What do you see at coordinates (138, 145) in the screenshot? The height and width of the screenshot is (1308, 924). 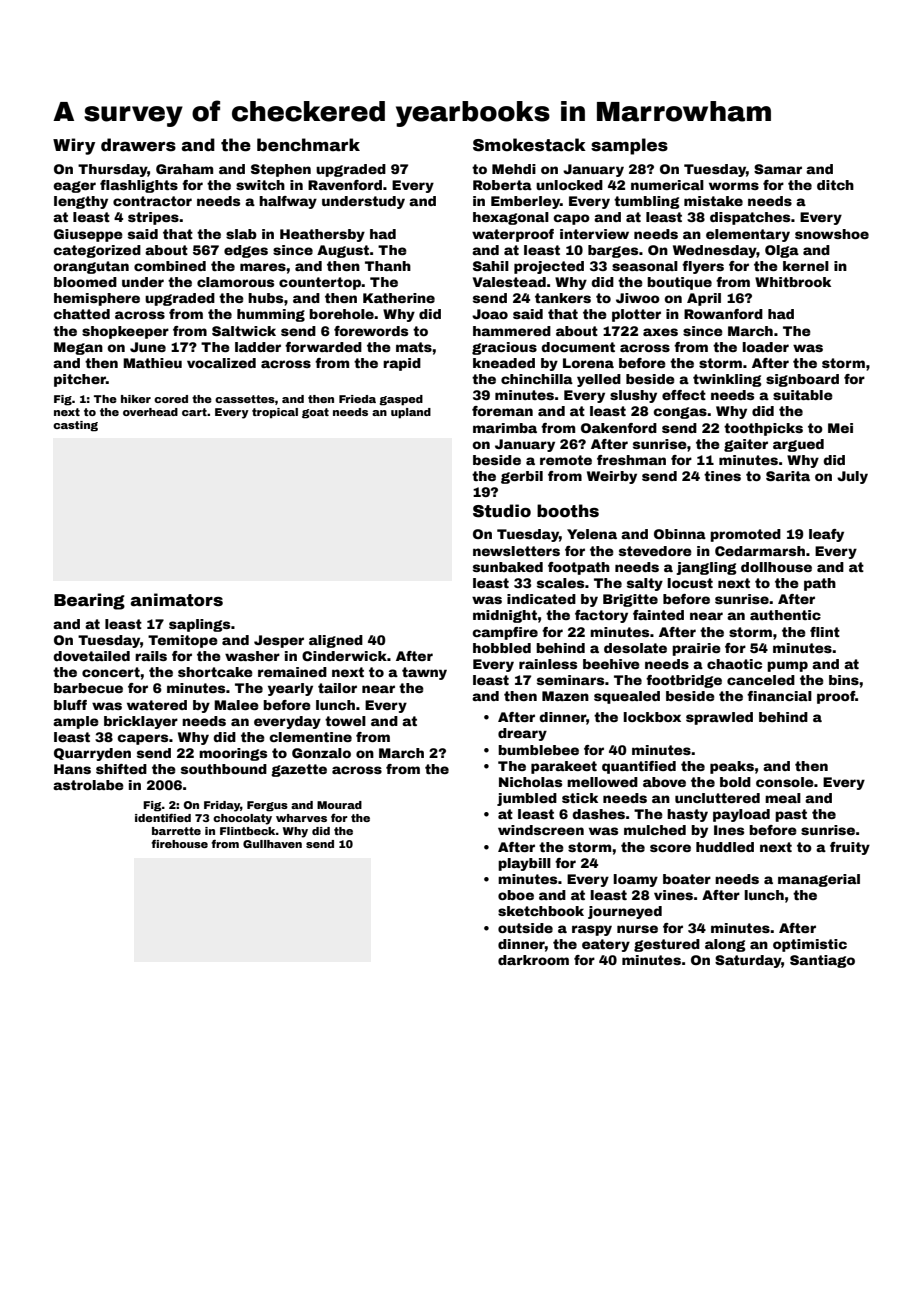 I see `drawers` at bounding box center [138, 145].
